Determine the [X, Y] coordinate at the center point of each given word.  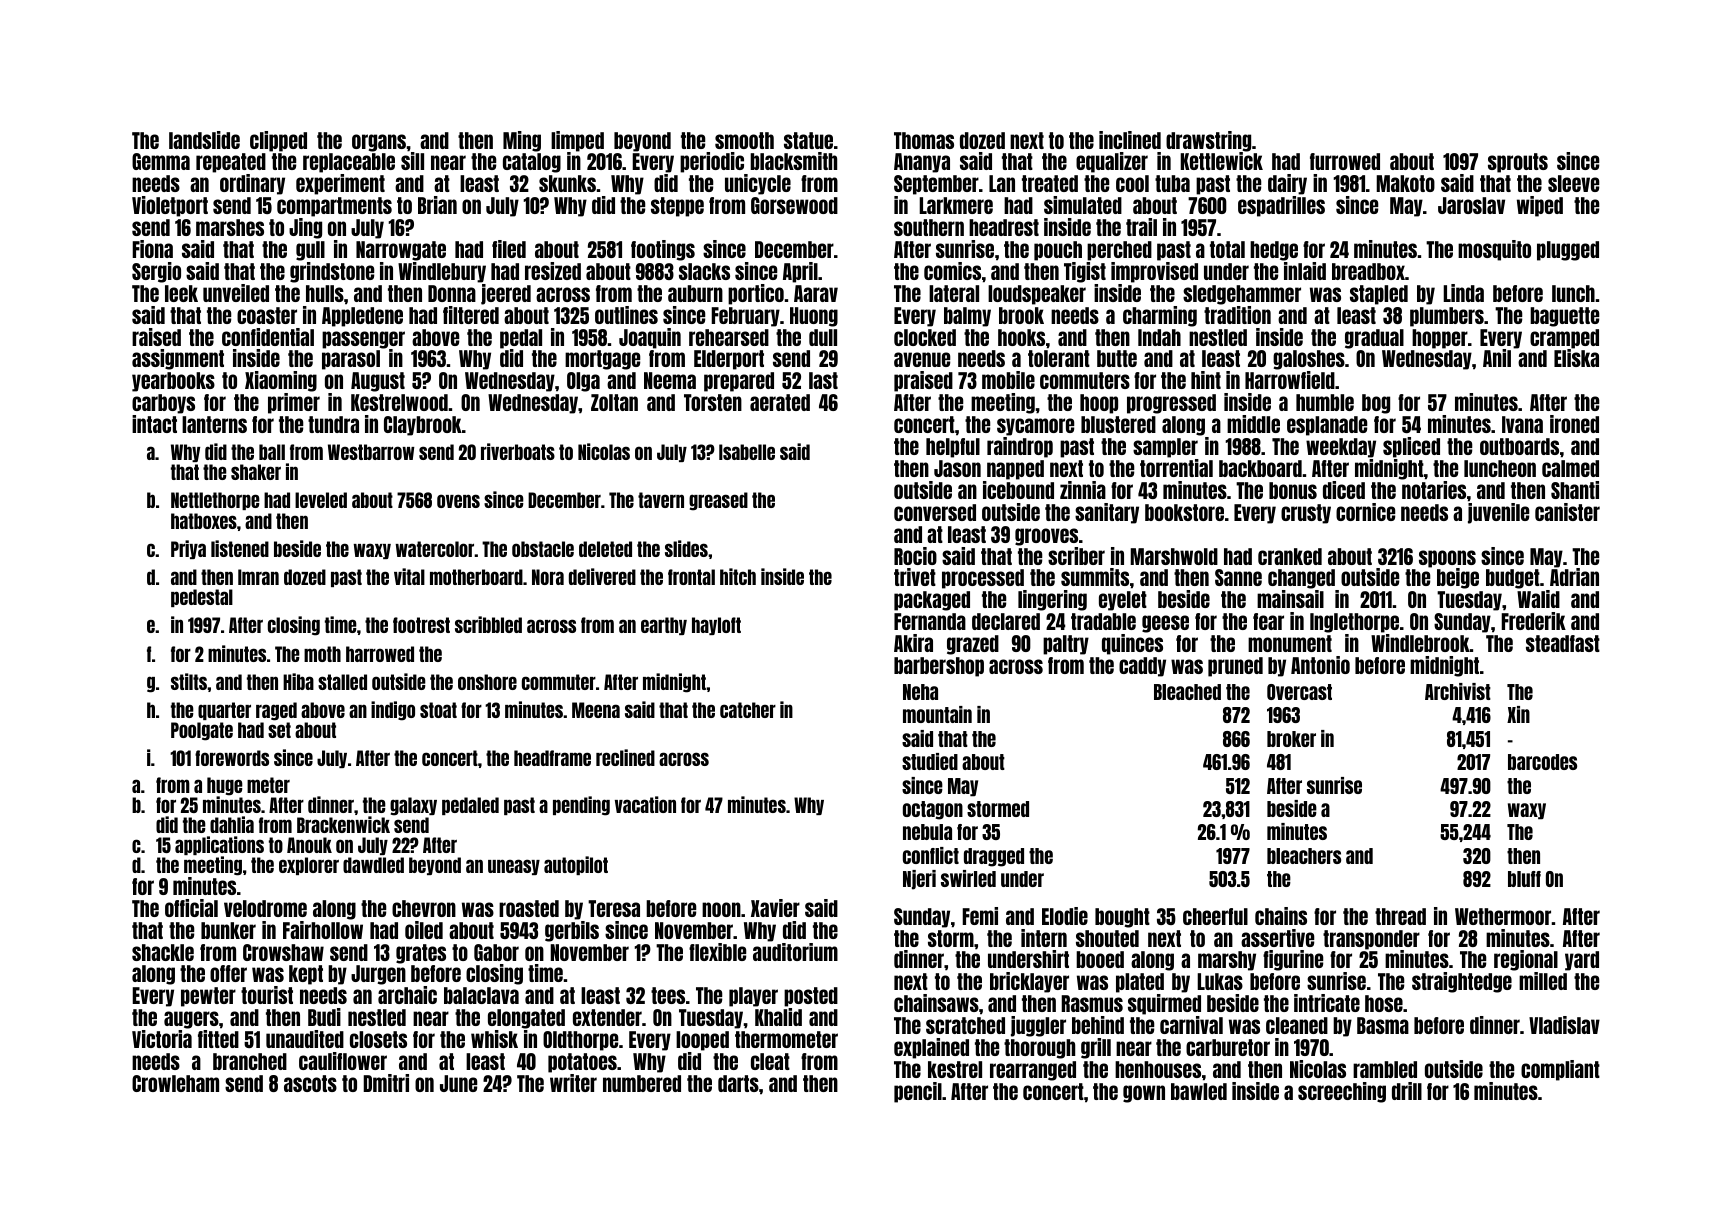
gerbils [572, 931]
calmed [1570, 468]
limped [577, 141]
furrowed [1345, 161]
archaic [407, 995]
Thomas [924, 140]
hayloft [716, 626]
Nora [548, 577]
